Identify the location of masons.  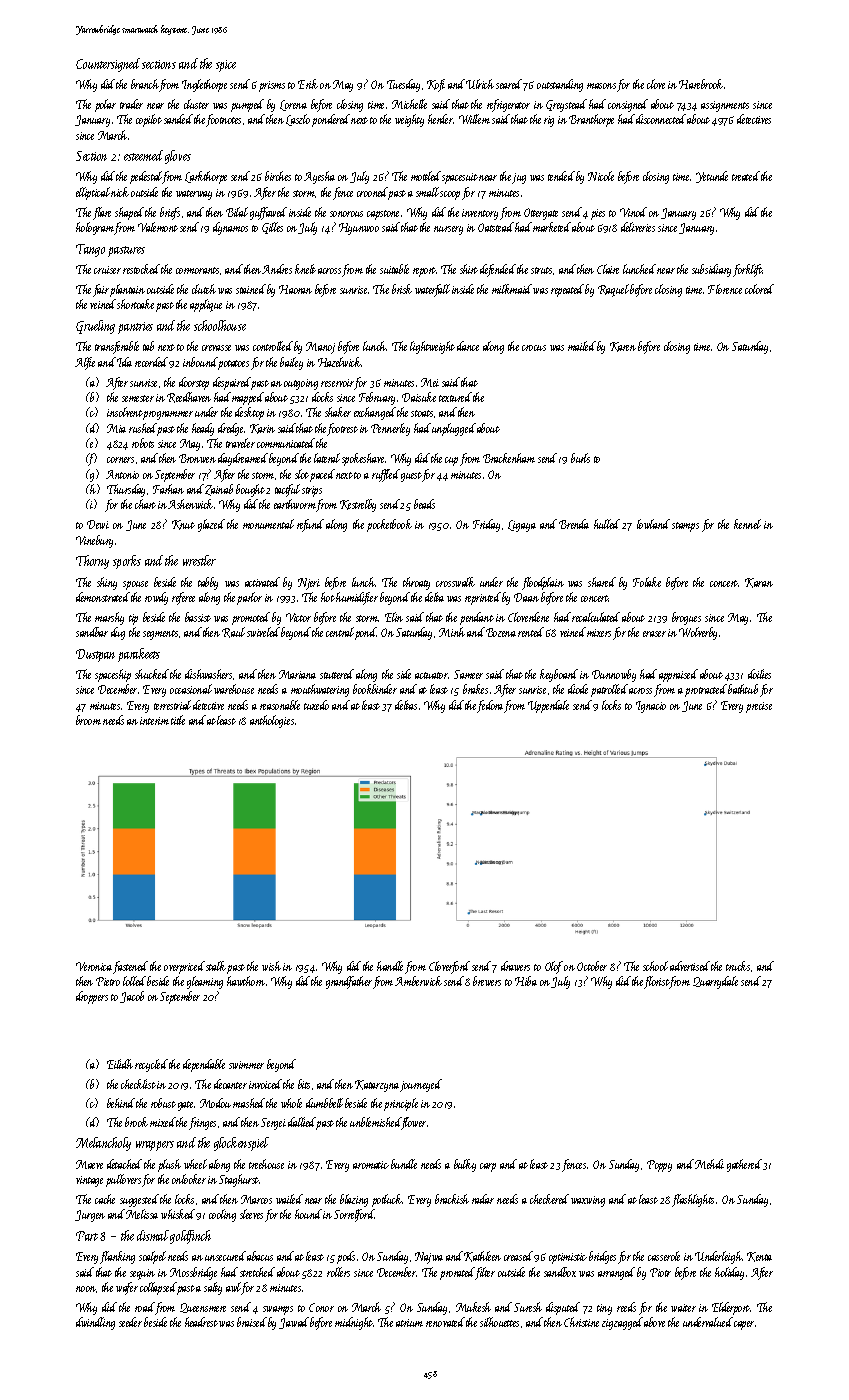
(601, 86).
